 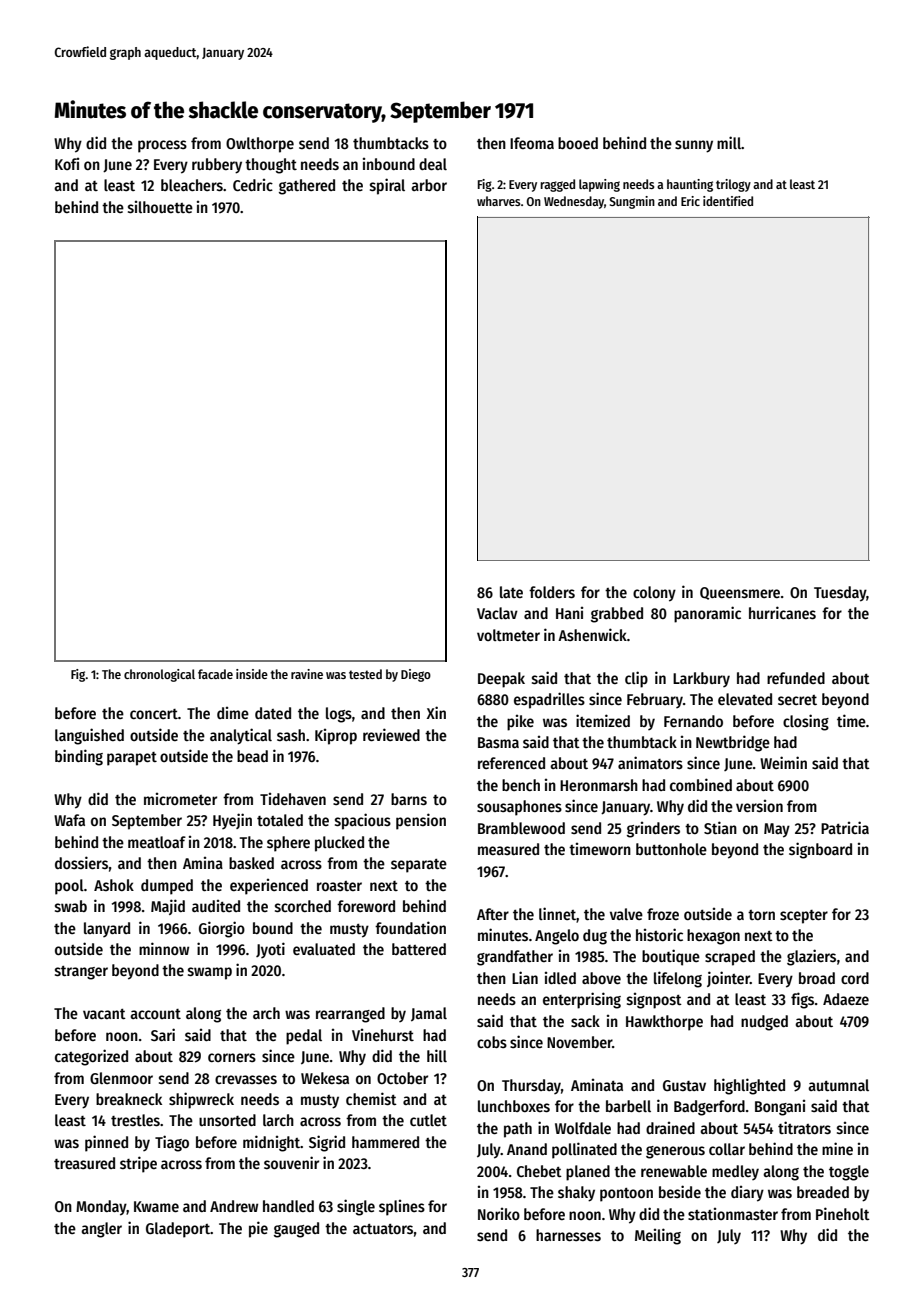 What do you see at coordinates (599, 185) in the screenshot?
I see `lapwing` at bounding box center [599, 185].
